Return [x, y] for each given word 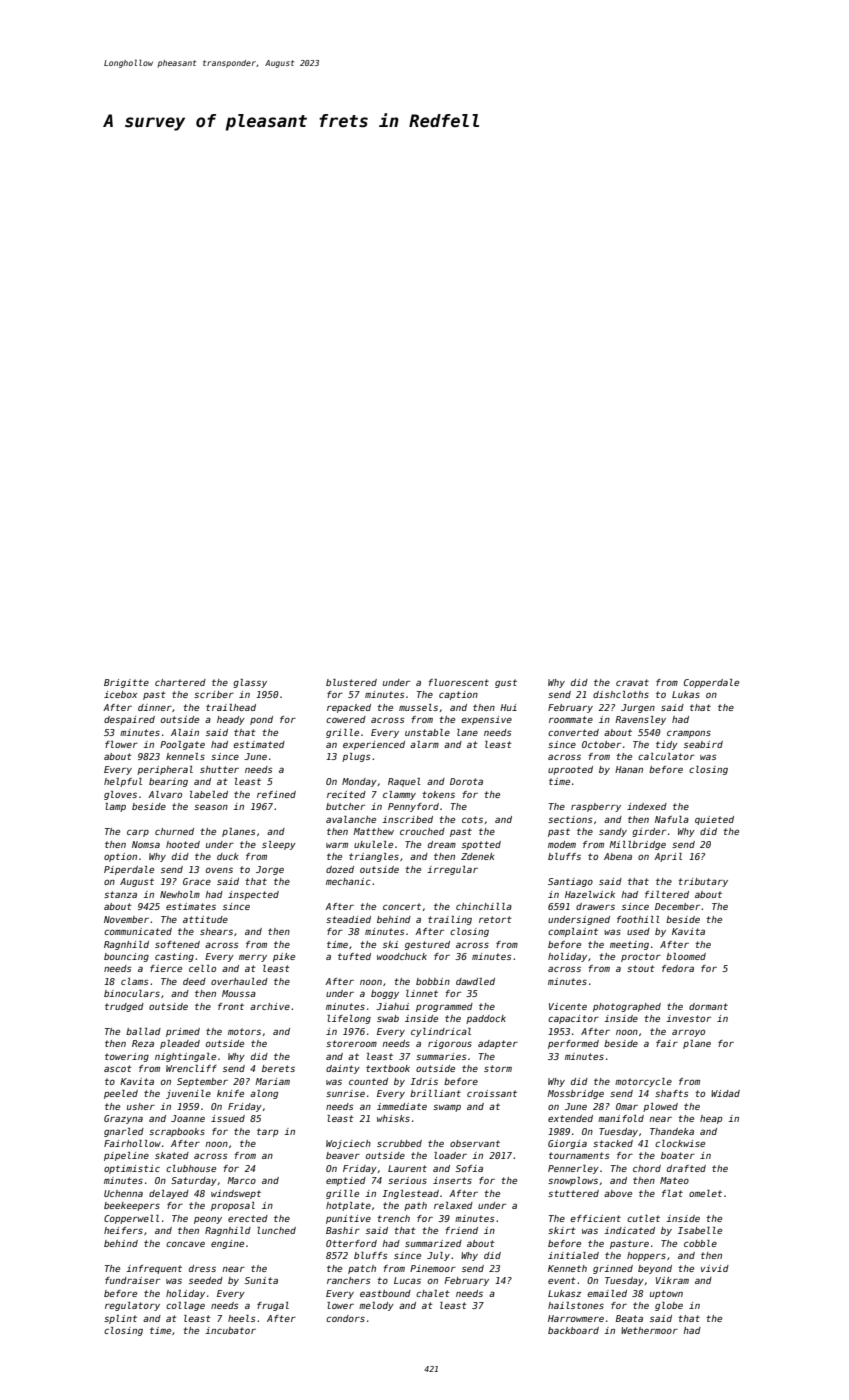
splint [120, 1319]
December [677, 906]
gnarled [124, 1132]
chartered [180, 682]
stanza [120, 894]
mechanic [348, 881]
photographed [627, 1007]
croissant [492, 1093]
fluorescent [458, 682]
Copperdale [711, 683]
